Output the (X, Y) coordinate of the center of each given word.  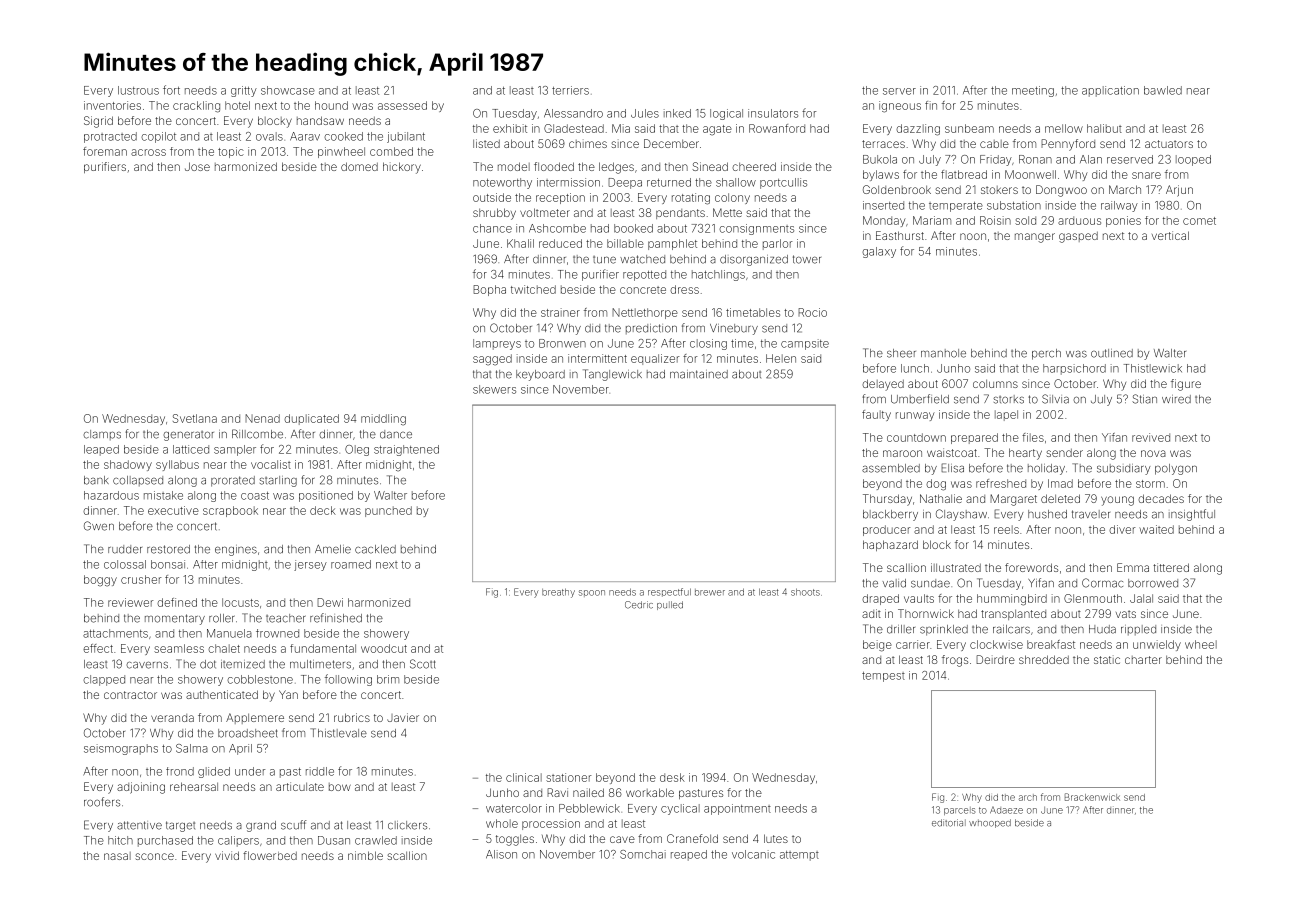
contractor (130, 695)
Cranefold (692, 838)
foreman (105, 151)
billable (625, 243)
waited (1156, 529)
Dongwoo (1061, 191)
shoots (805, 592)
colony (732, 198)
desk (672, 777)
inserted (883, 205)
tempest (883, 677)
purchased (165, 841)
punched (388, 511)
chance (492, 228)
